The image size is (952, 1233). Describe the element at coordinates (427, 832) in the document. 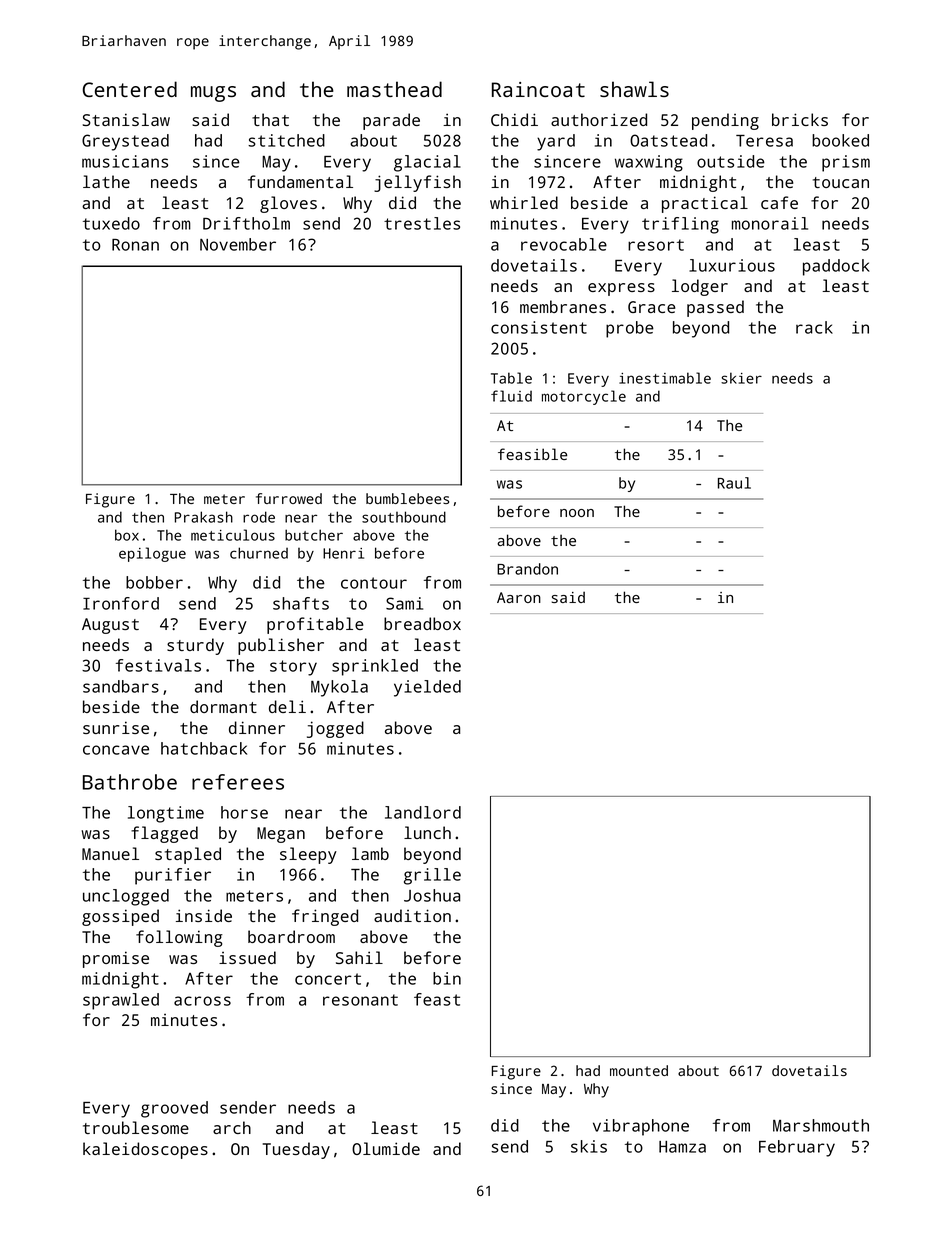

I see `lunch` at that location.
